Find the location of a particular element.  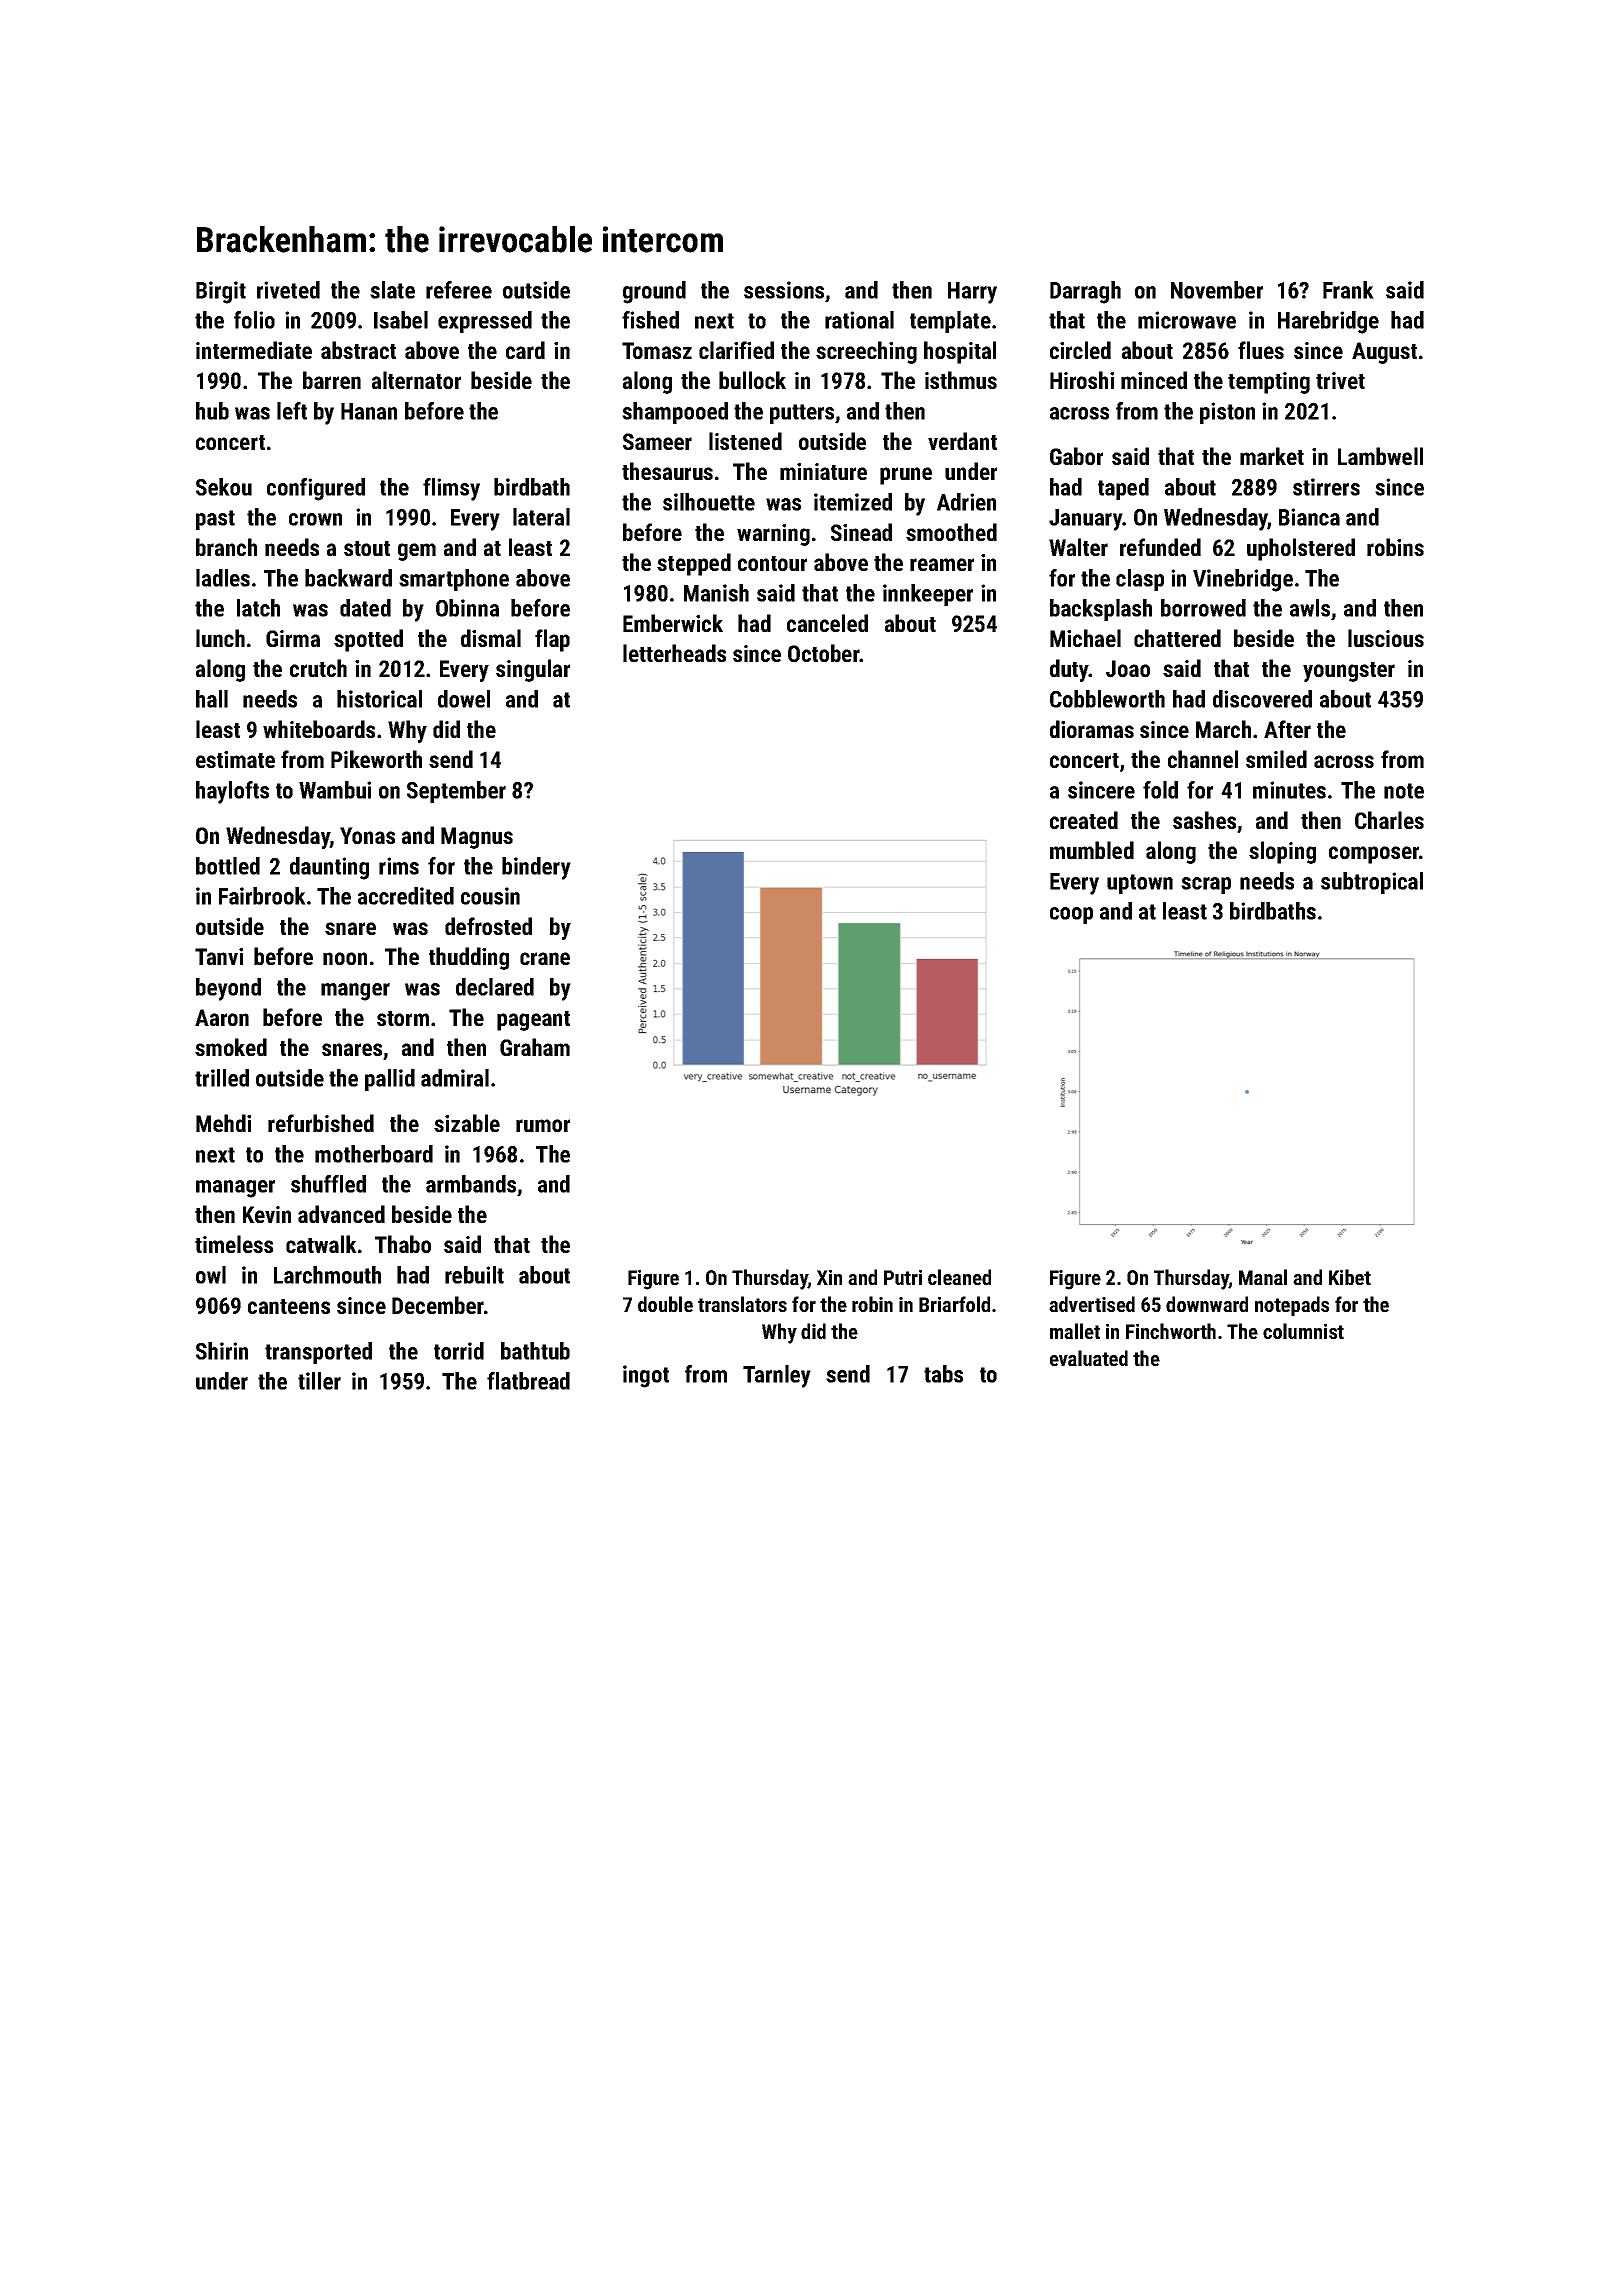

shuffled is located at coordinates (328, 1184).
